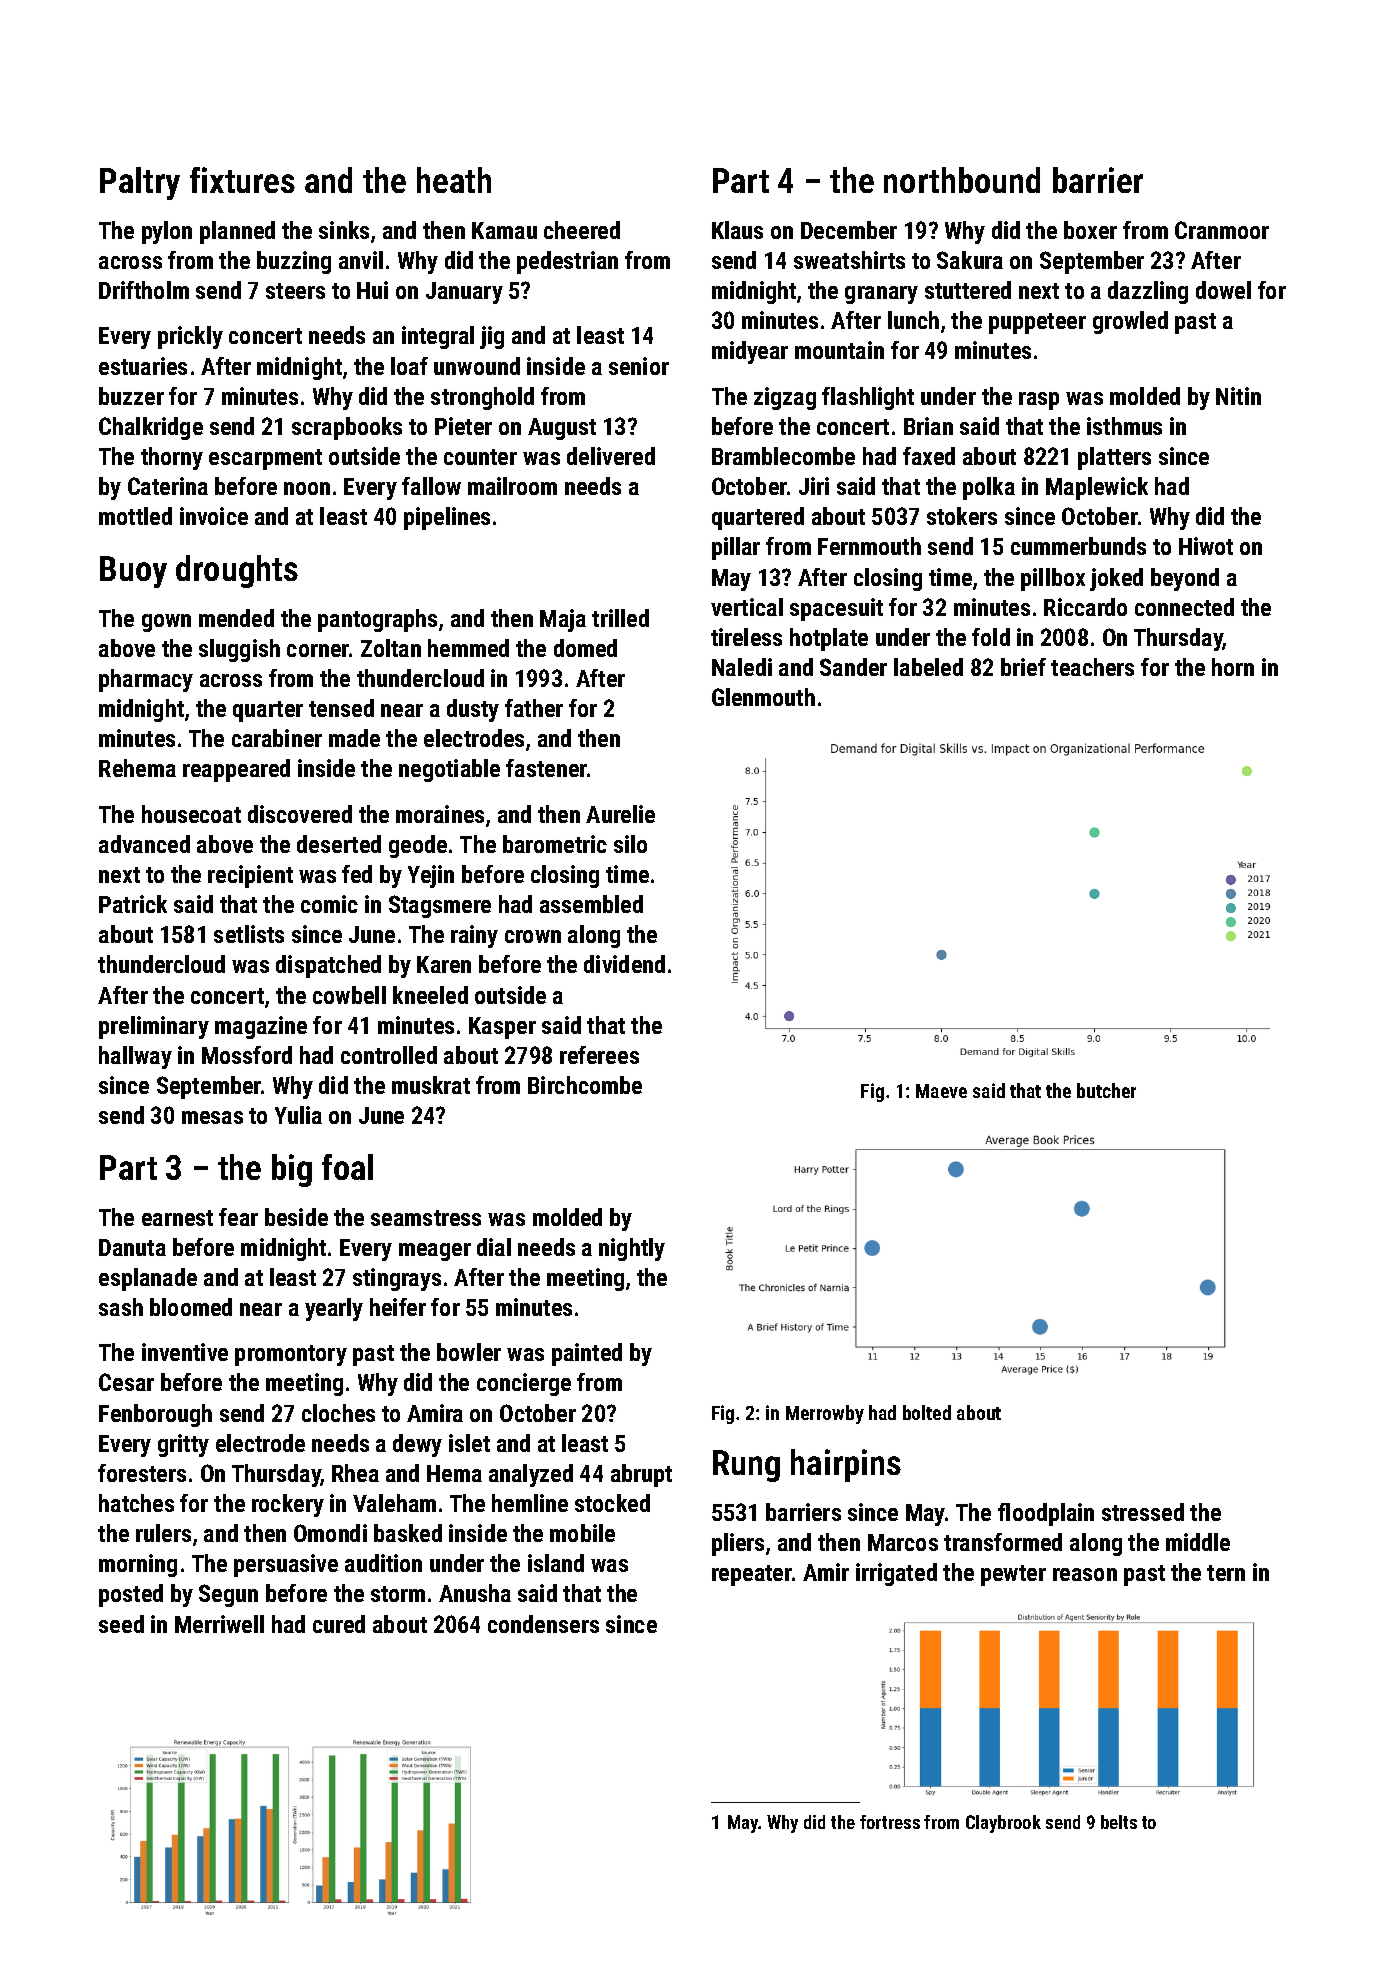 This image has width=1386, height=1969. Describe the element at coordinates (354, 738) in the image. I see `made` at that location.
